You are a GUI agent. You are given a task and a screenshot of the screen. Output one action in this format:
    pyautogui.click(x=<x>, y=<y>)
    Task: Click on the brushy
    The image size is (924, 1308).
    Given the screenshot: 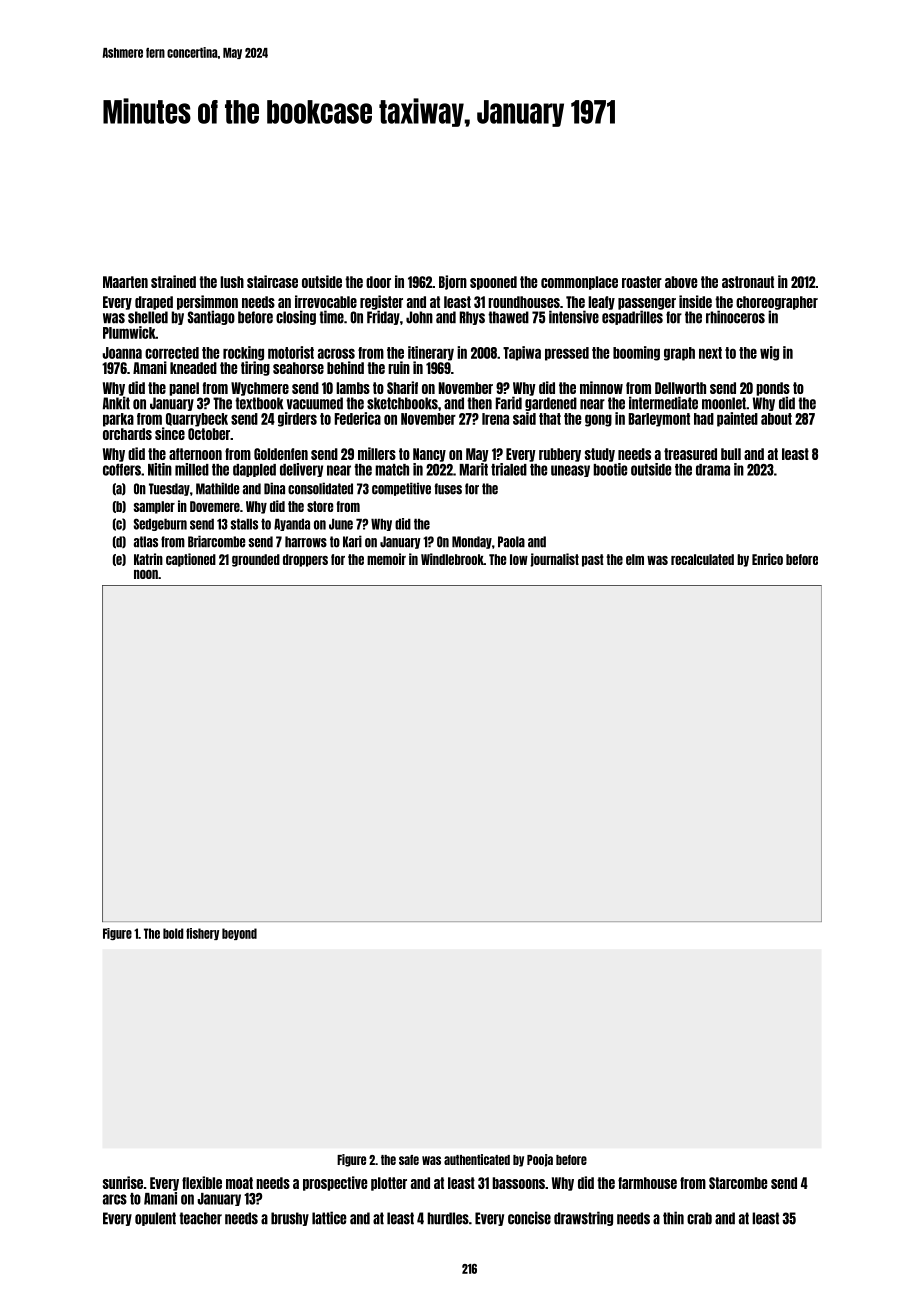 What is the action you would take?
    pyautogui.click(x=290, y=1219)
